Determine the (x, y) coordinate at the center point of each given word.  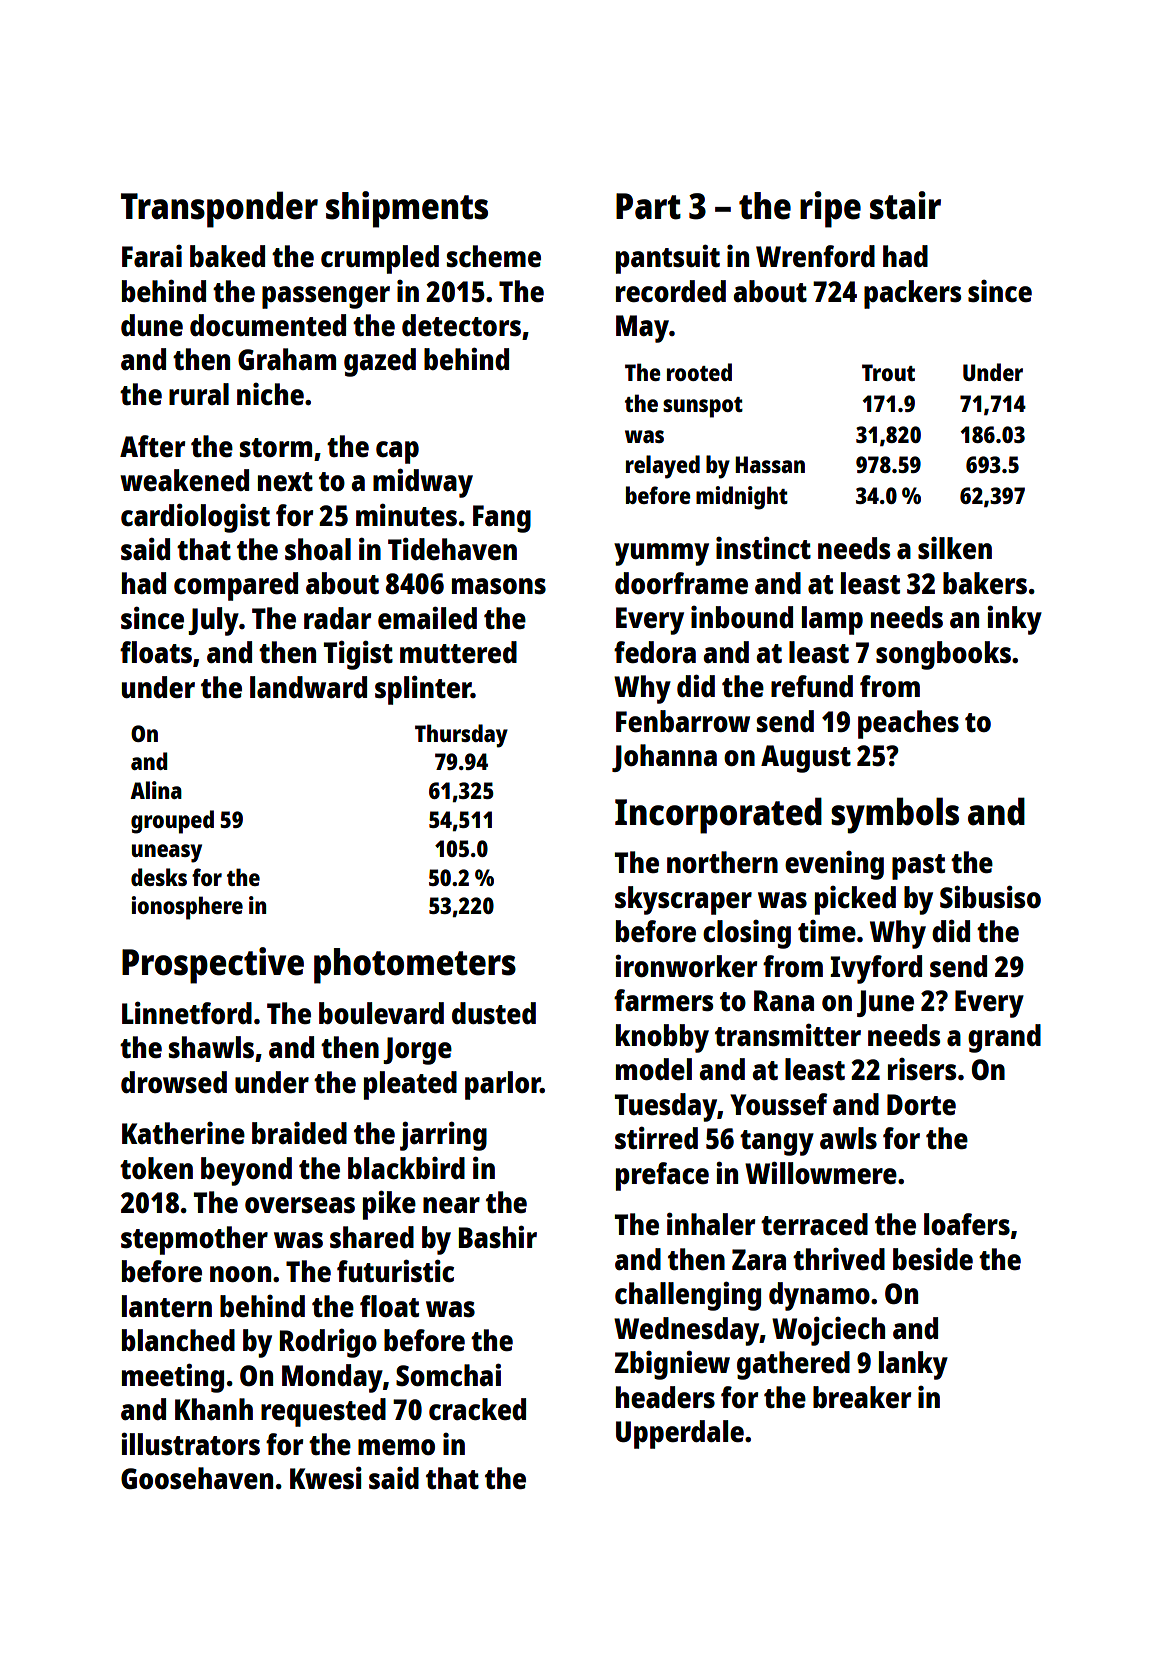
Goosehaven (197, 1478)
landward (308, 687)
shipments (407, 209)
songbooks (943, 655)
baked (227, 256)
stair (905, 205)
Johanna (664, 758)
